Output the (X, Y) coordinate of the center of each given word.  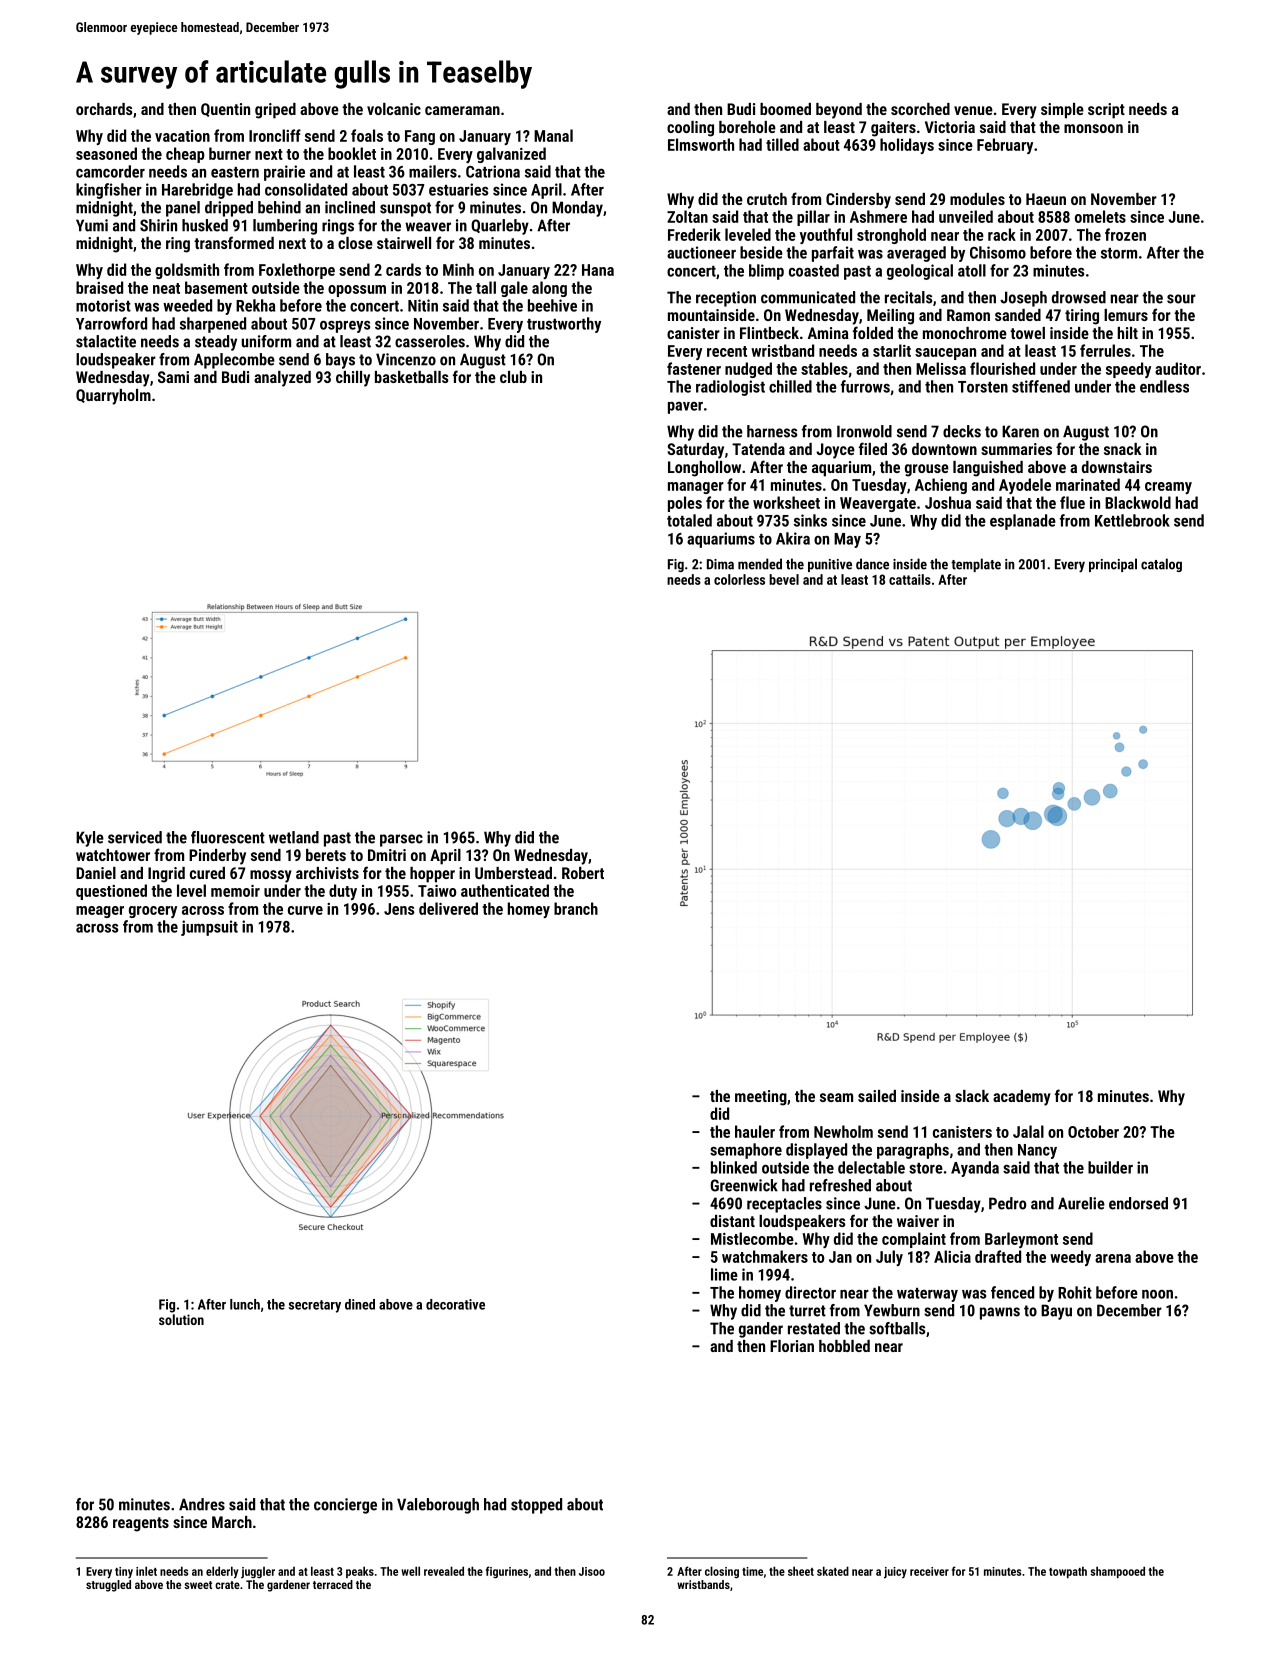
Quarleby (500, 227)
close (355, 243)
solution (181, 1319)
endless (1164, 386)
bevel (784, 579)
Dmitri (387, 855)
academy (1022, 1098)
